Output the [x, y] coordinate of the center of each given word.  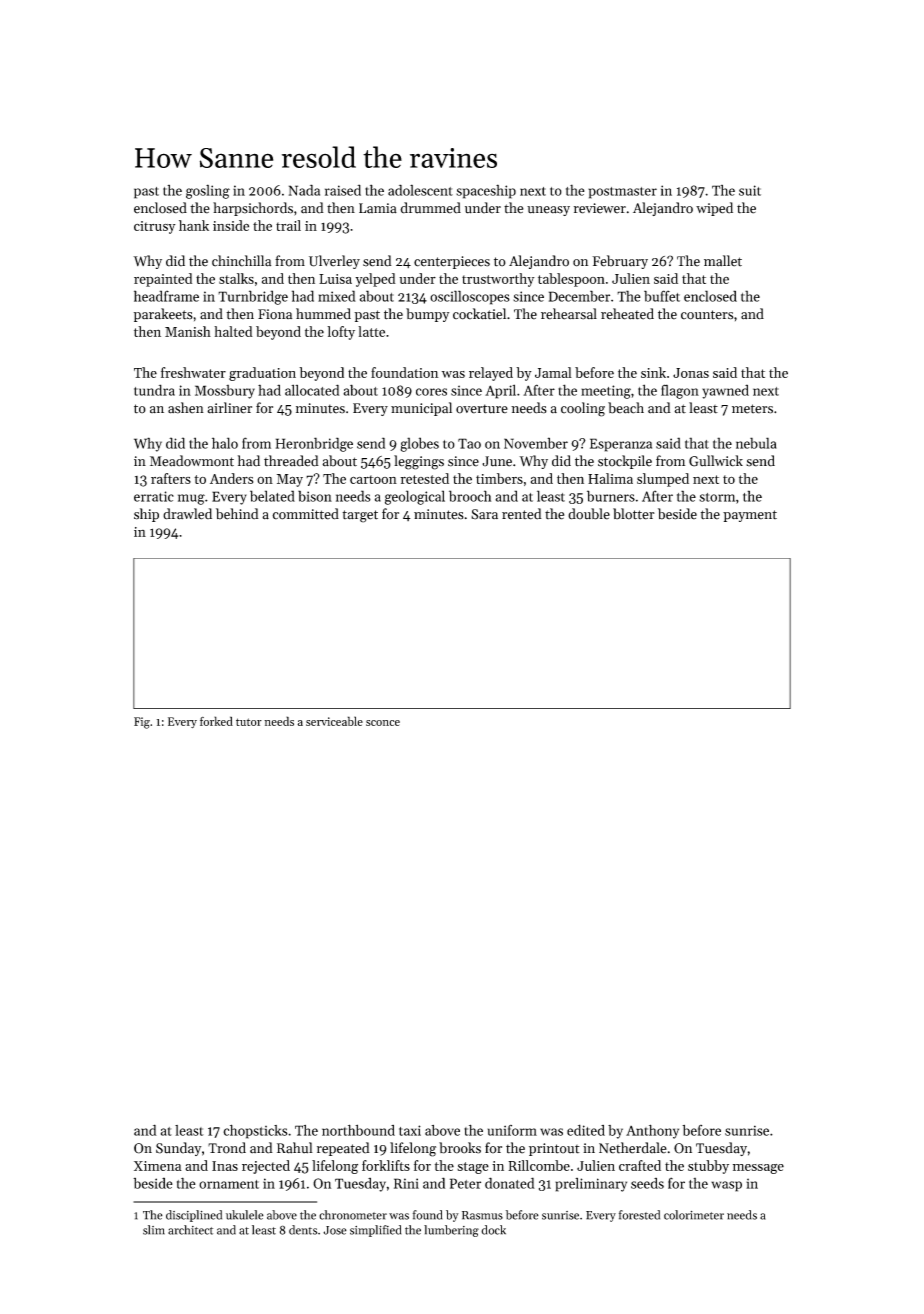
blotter [634, 514]
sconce [383, 723]
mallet [723, 261]
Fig [142, 723]
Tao [469, 443]
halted [233, 331]
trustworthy [498, 280]
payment [750, 516]
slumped [663, 480]
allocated [312, 390]
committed [305, 514]
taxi [410, 1130]
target [360, 516]
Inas [225, 1166]
